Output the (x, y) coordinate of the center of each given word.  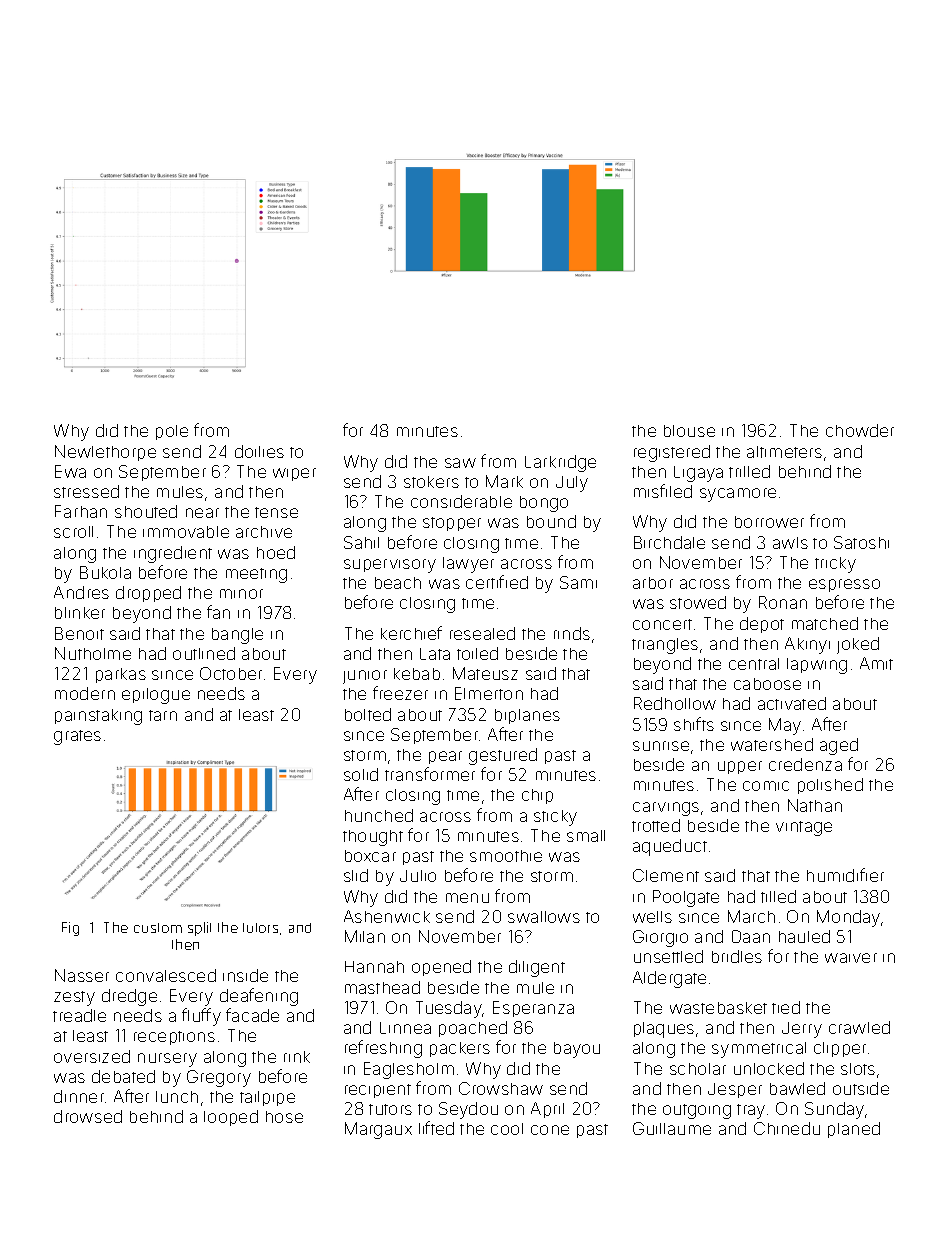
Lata (435, 654)
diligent (537, 968)
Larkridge (560, 463)
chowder (860, 430)
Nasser (82, 975)
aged (839, 746)
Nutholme (93, 653)
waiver (851, 958)
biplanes (527, 716)
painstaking (98, 717)
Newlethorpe (105, 453)
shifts (694, 724)
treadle (79, 1015)
